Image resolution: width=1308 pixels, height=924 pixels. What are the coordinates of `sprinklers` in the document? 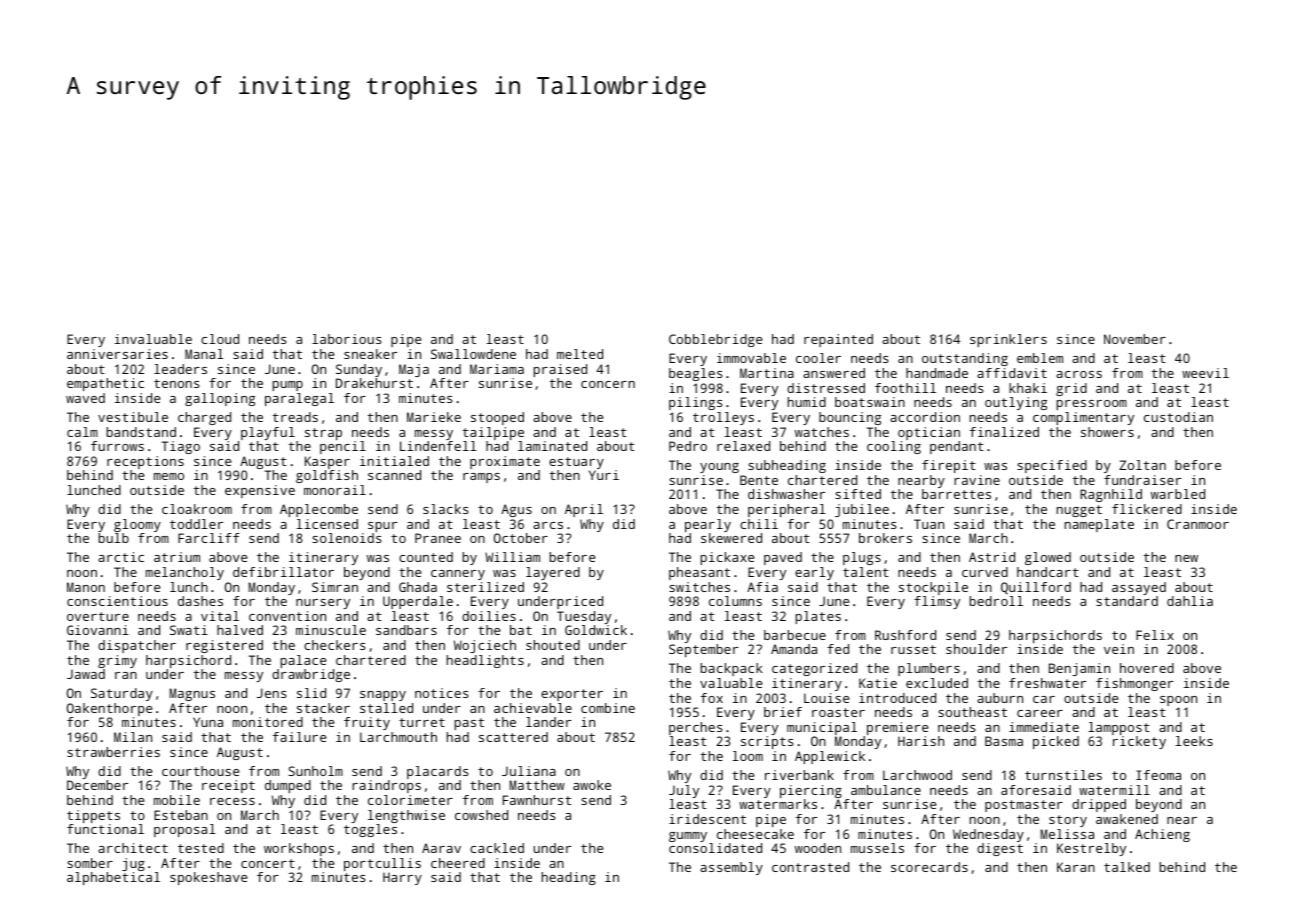 It's located at (1008, 340).
